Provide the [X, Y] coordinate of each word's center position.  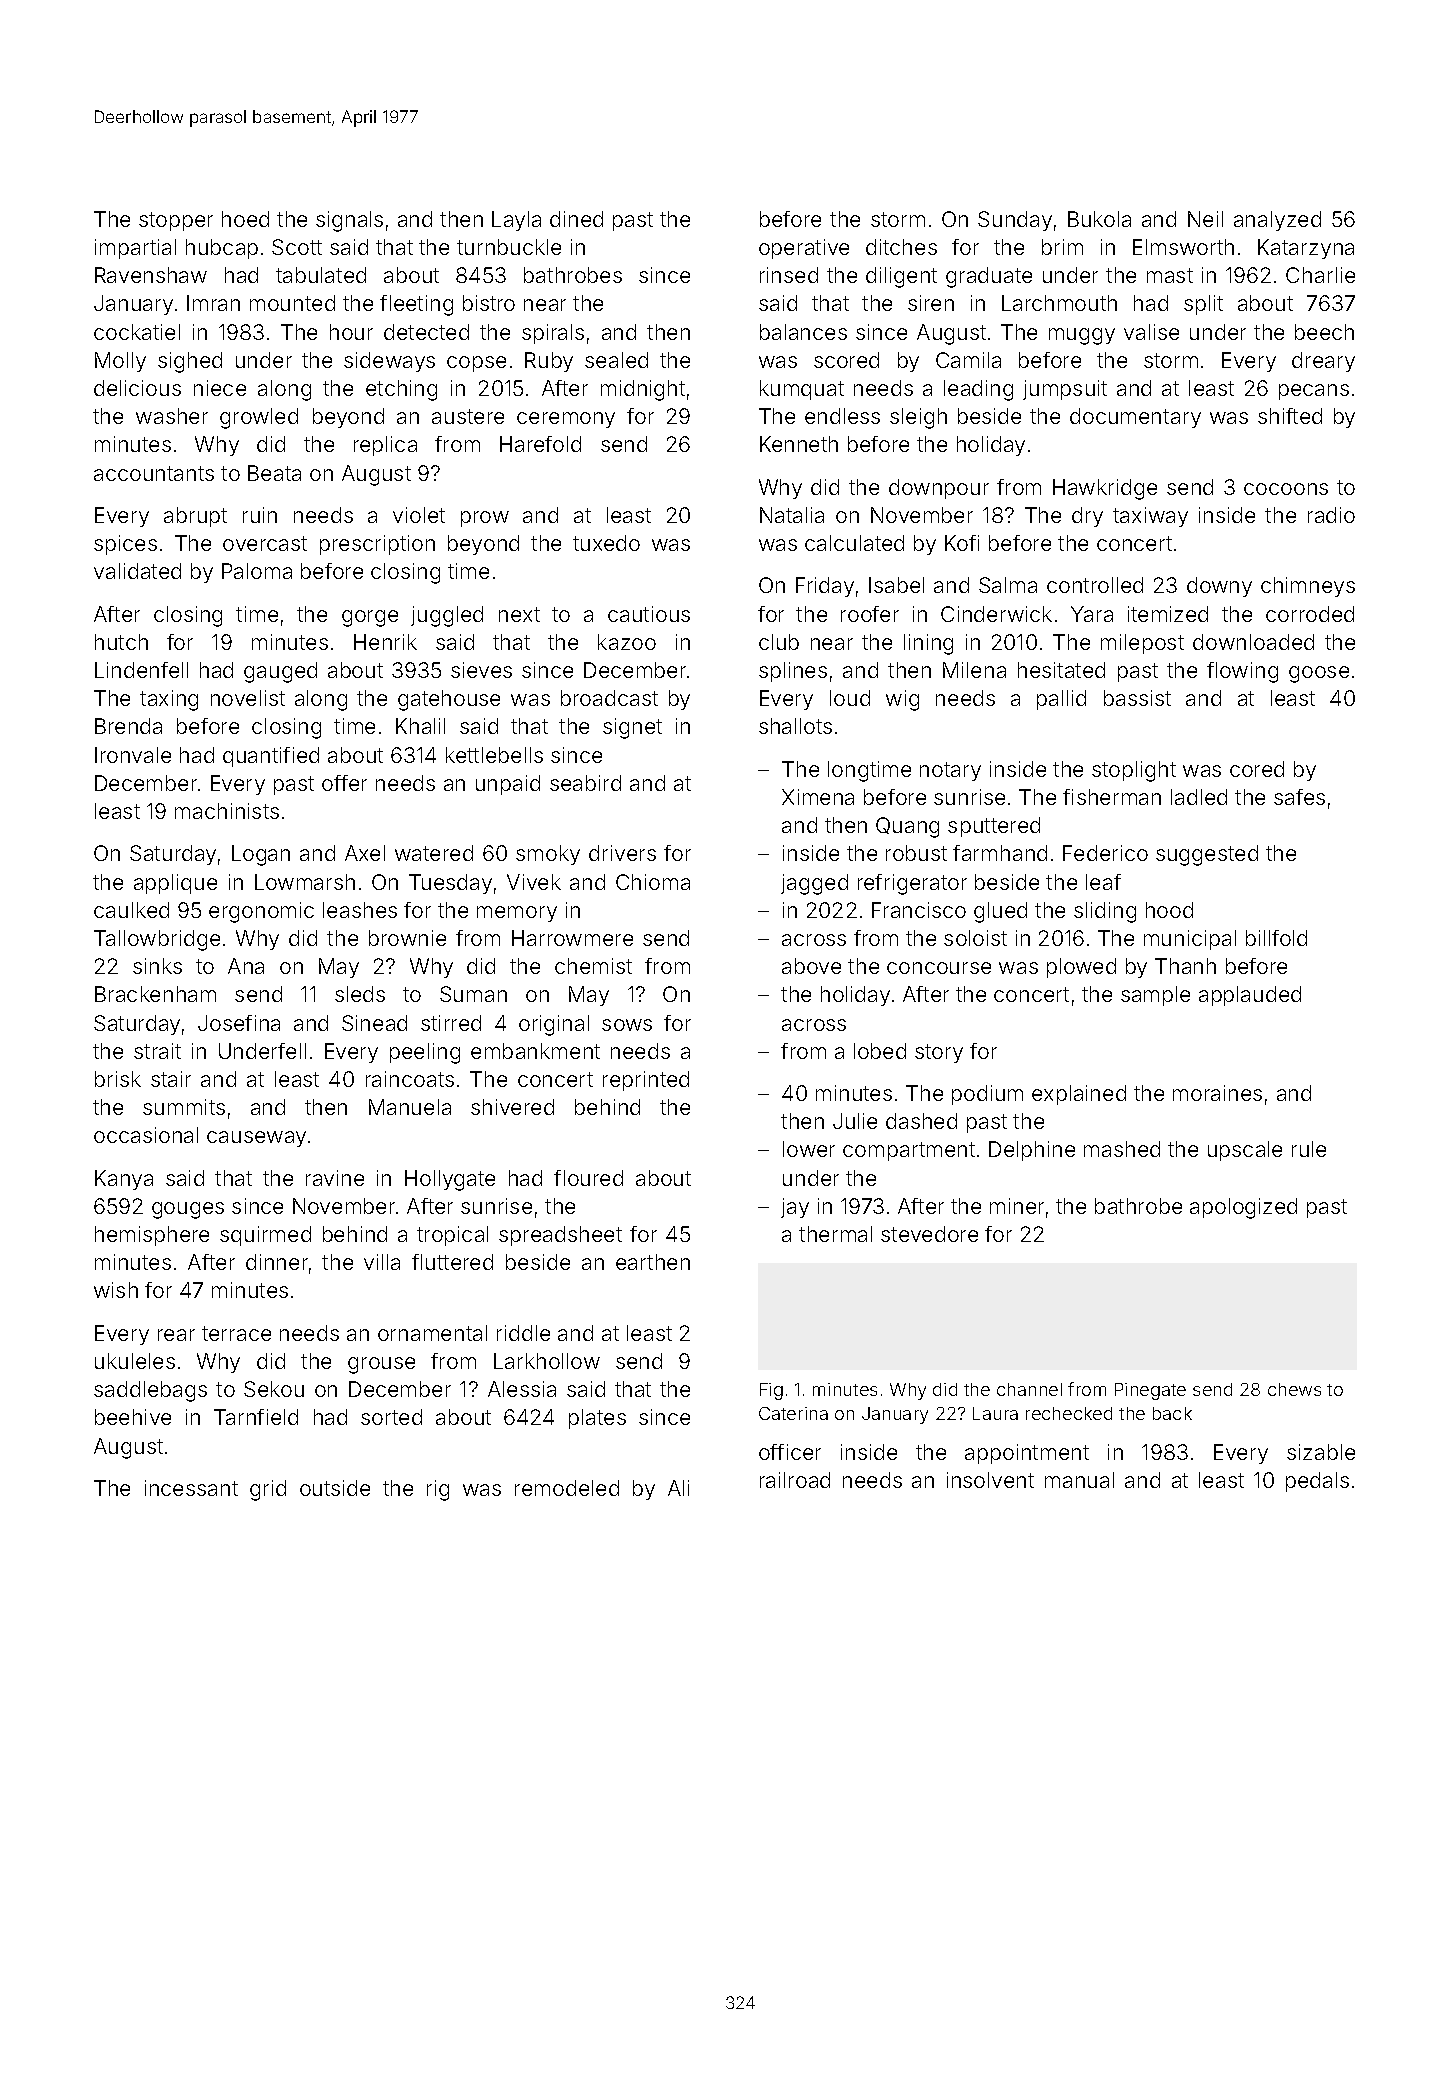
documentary [1135, 418]
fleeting [416, 305]
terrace [236, 1333]
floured [588, 1178]
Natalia [792, 515]
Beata [274, 473]
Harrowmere [572, 938]
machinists [227, 811]
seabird [585, 783]
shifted [1290, 416]
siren [931, 303]
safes [1299, 797]
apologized [1243, 1208]
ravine [335, 1178]
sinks [157, 966]
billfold [1276, 938]
